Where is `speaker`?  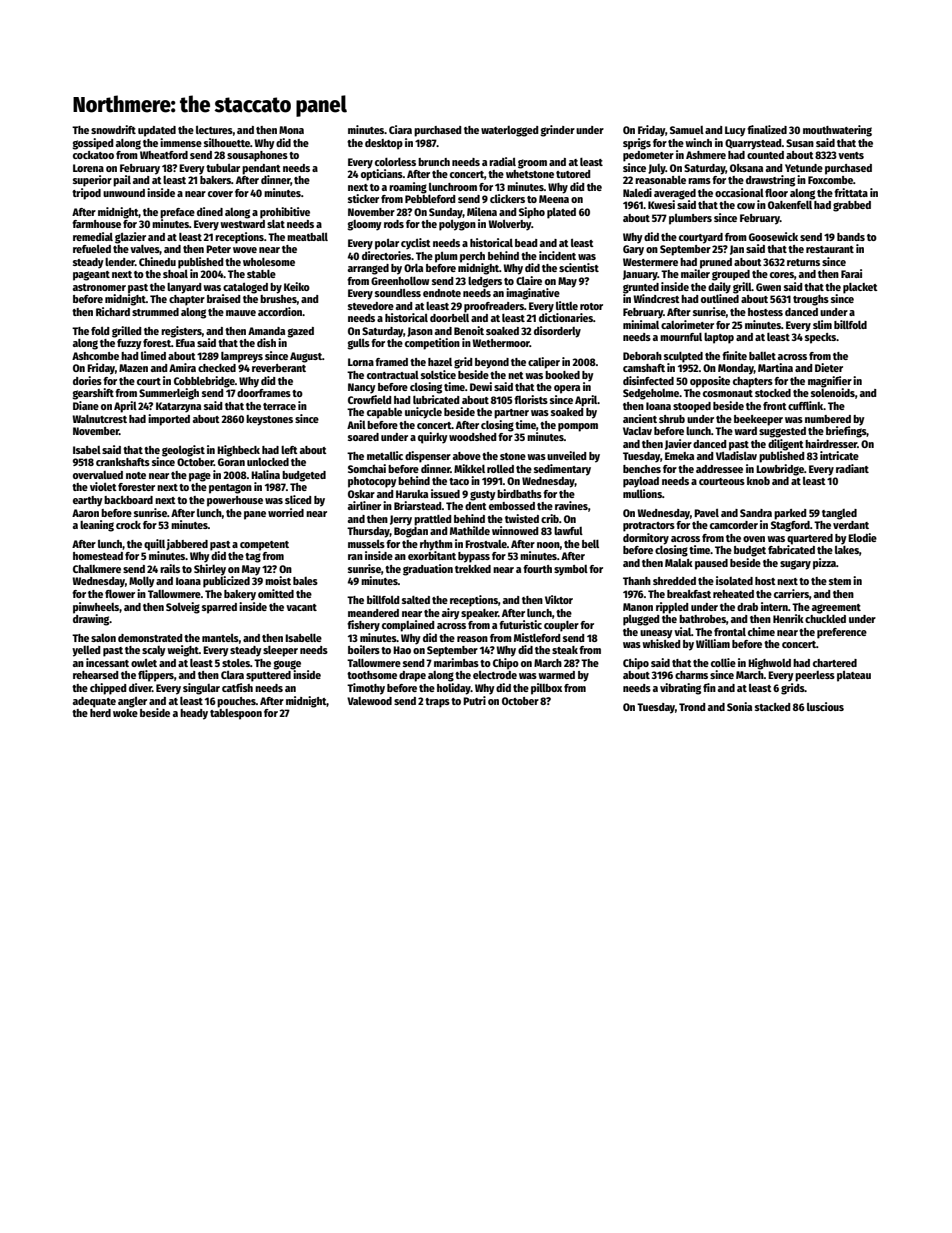 speaker is located at coordinates (479, 614).
